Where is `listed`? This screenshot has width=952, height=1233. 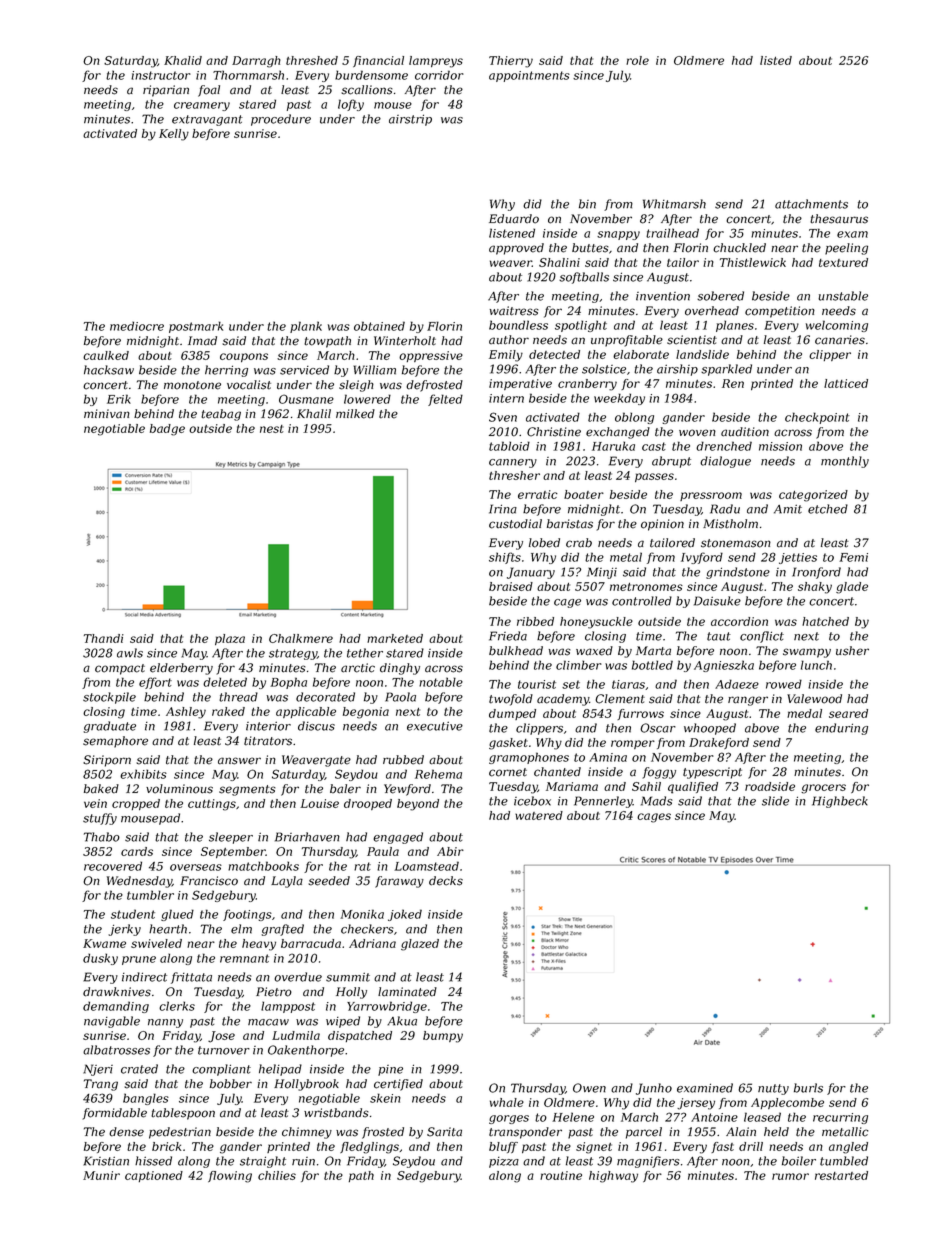 listed is located at coordinates (776, 60).
